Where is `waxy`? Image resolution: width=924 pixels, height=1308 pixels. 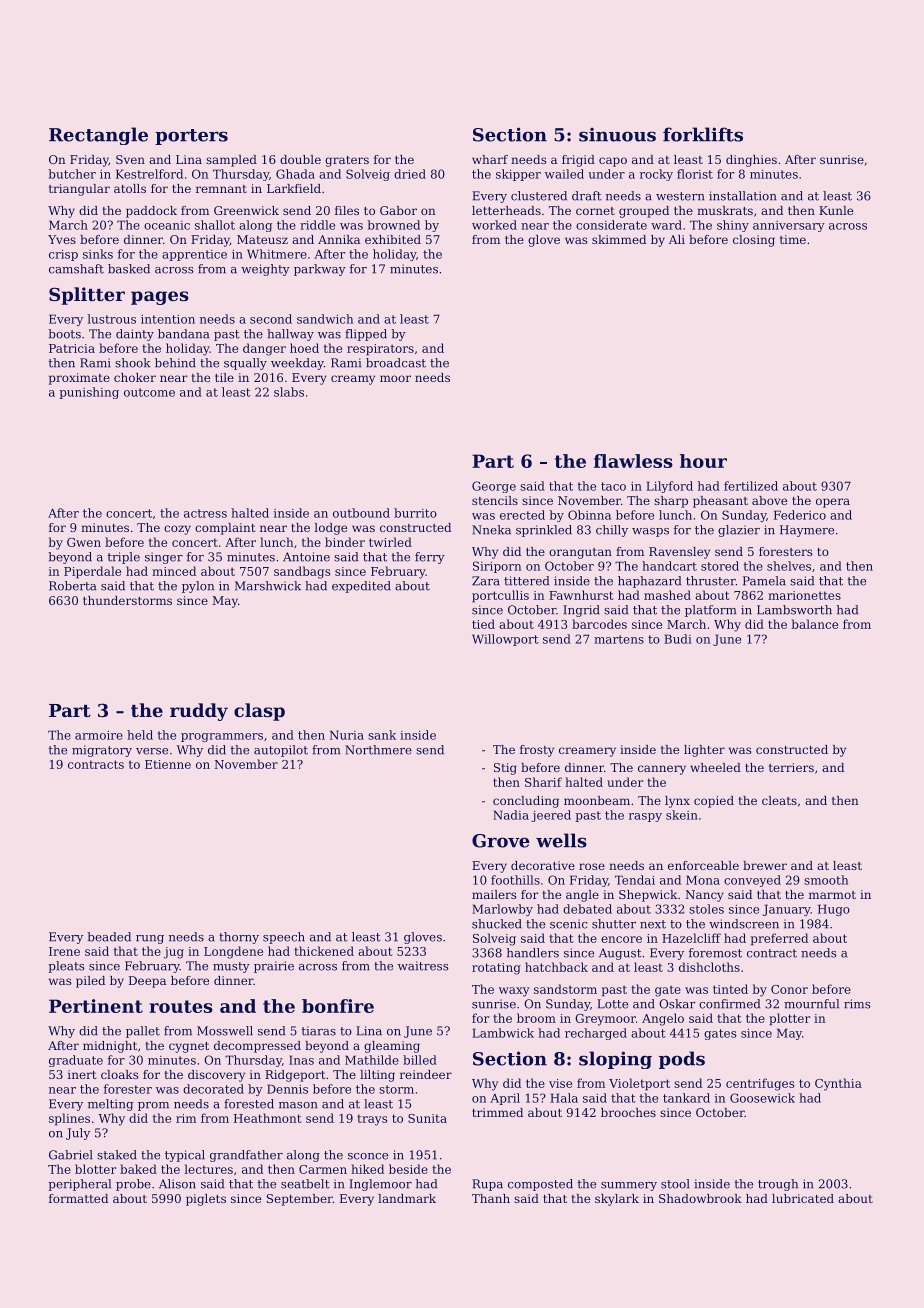 waxy is located at coordinates (514, 992).
